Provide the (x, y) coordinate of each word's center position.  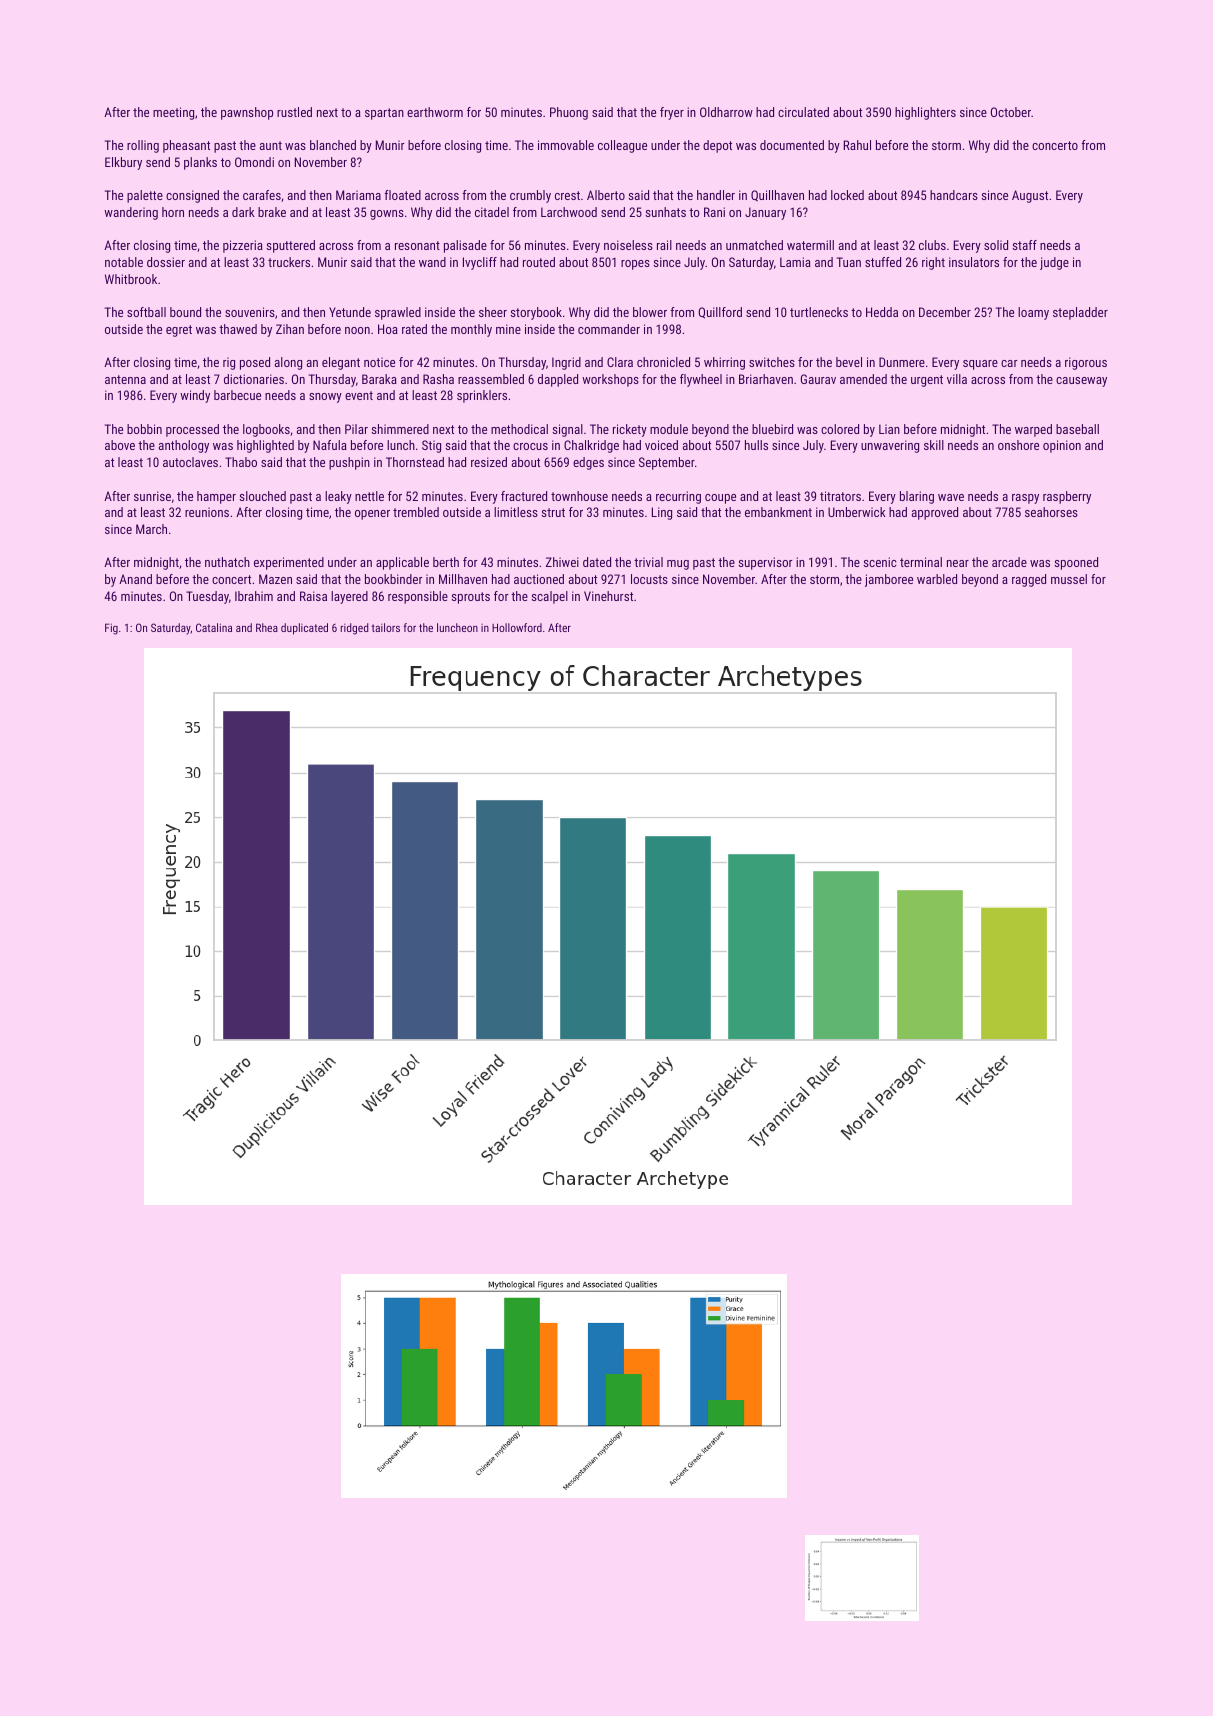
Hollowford (517, 627)
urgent (927, 381)
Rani (714, 212)
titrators (840, 496)
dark (243, 212)
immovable (566, 145)
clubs (932, 245)
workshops (610, 380)
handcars (954, 195)
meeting (173, 113)
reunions (207, 512)
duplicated (304, 629)
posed (255, 363)
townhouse (579, 496)
